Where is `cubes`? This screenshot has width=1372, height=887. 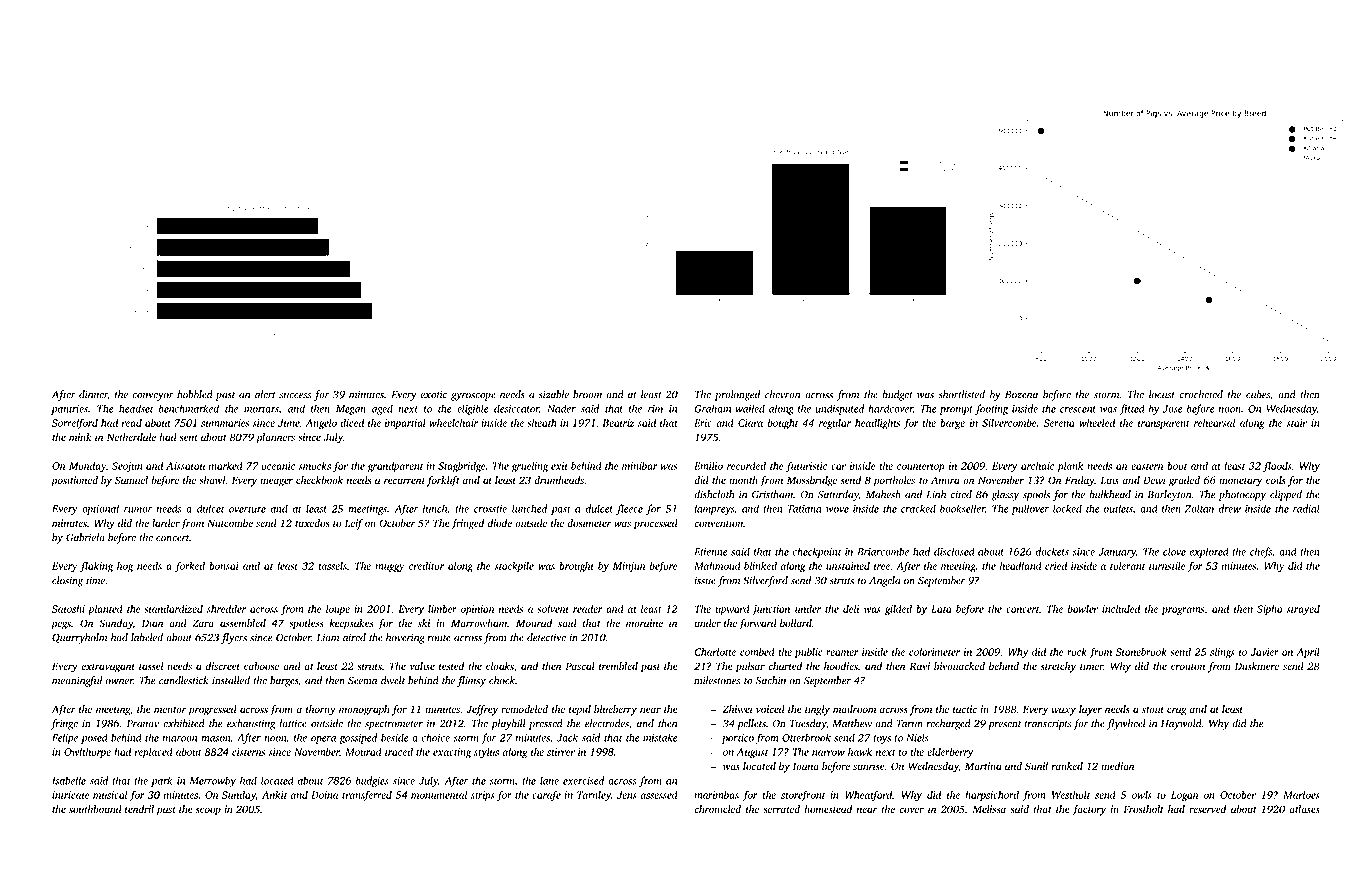
cubes is located at coordinates (1258, 394).
